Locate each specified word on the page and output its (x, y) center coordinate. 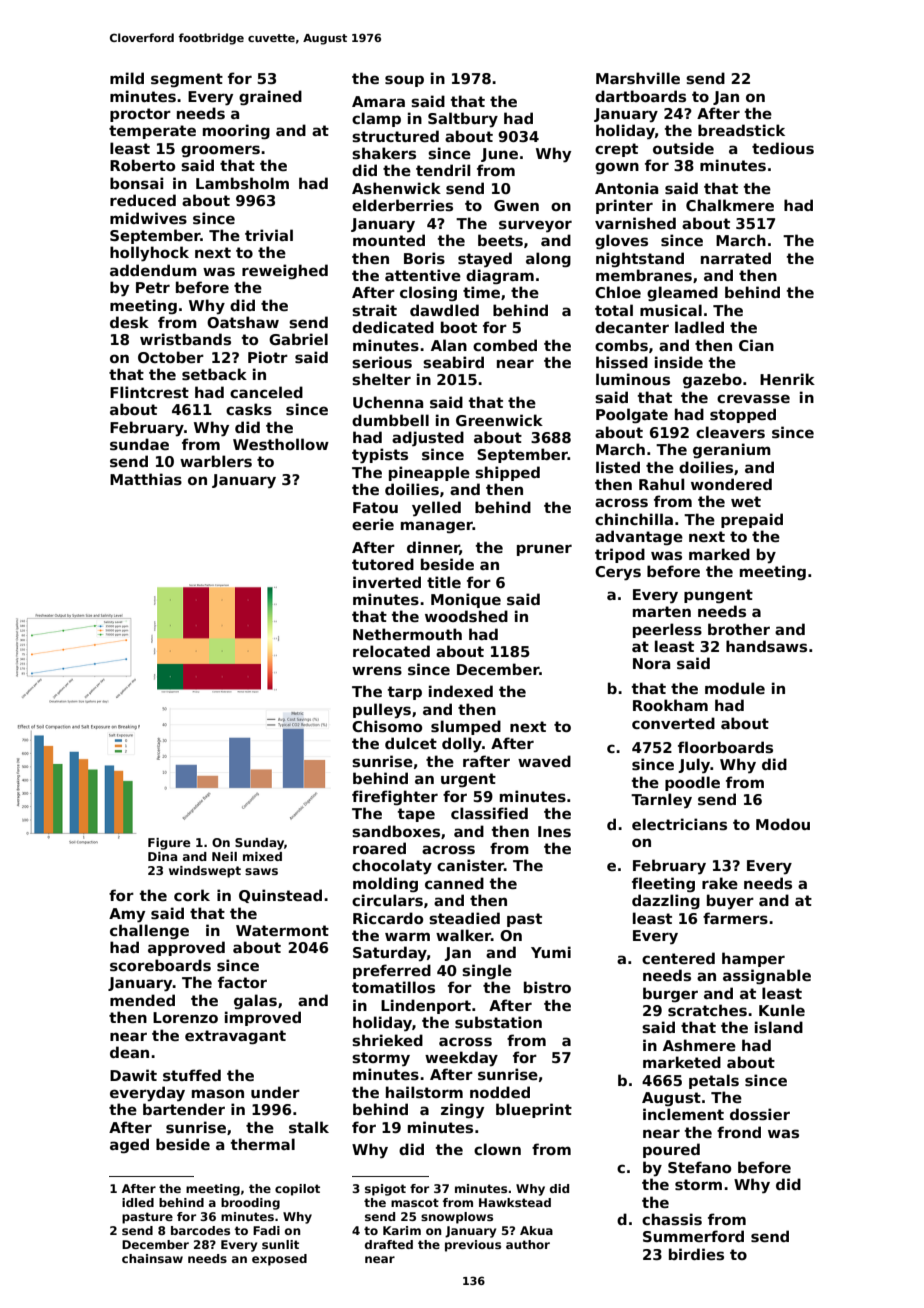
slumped (466, 727)
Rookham (670, 705)
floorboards (725, 747)
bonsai (136, 183)
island (779, 1027)
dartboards (640, 96)
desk (129, 322)
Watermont (282, 930)
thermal (263, 1144)
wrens (377, 671)
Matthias (146, 479)
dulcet (411, 743)
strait (374, 310)
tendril (443, 170)
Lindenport (426, 1006)
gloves (621, 241)
